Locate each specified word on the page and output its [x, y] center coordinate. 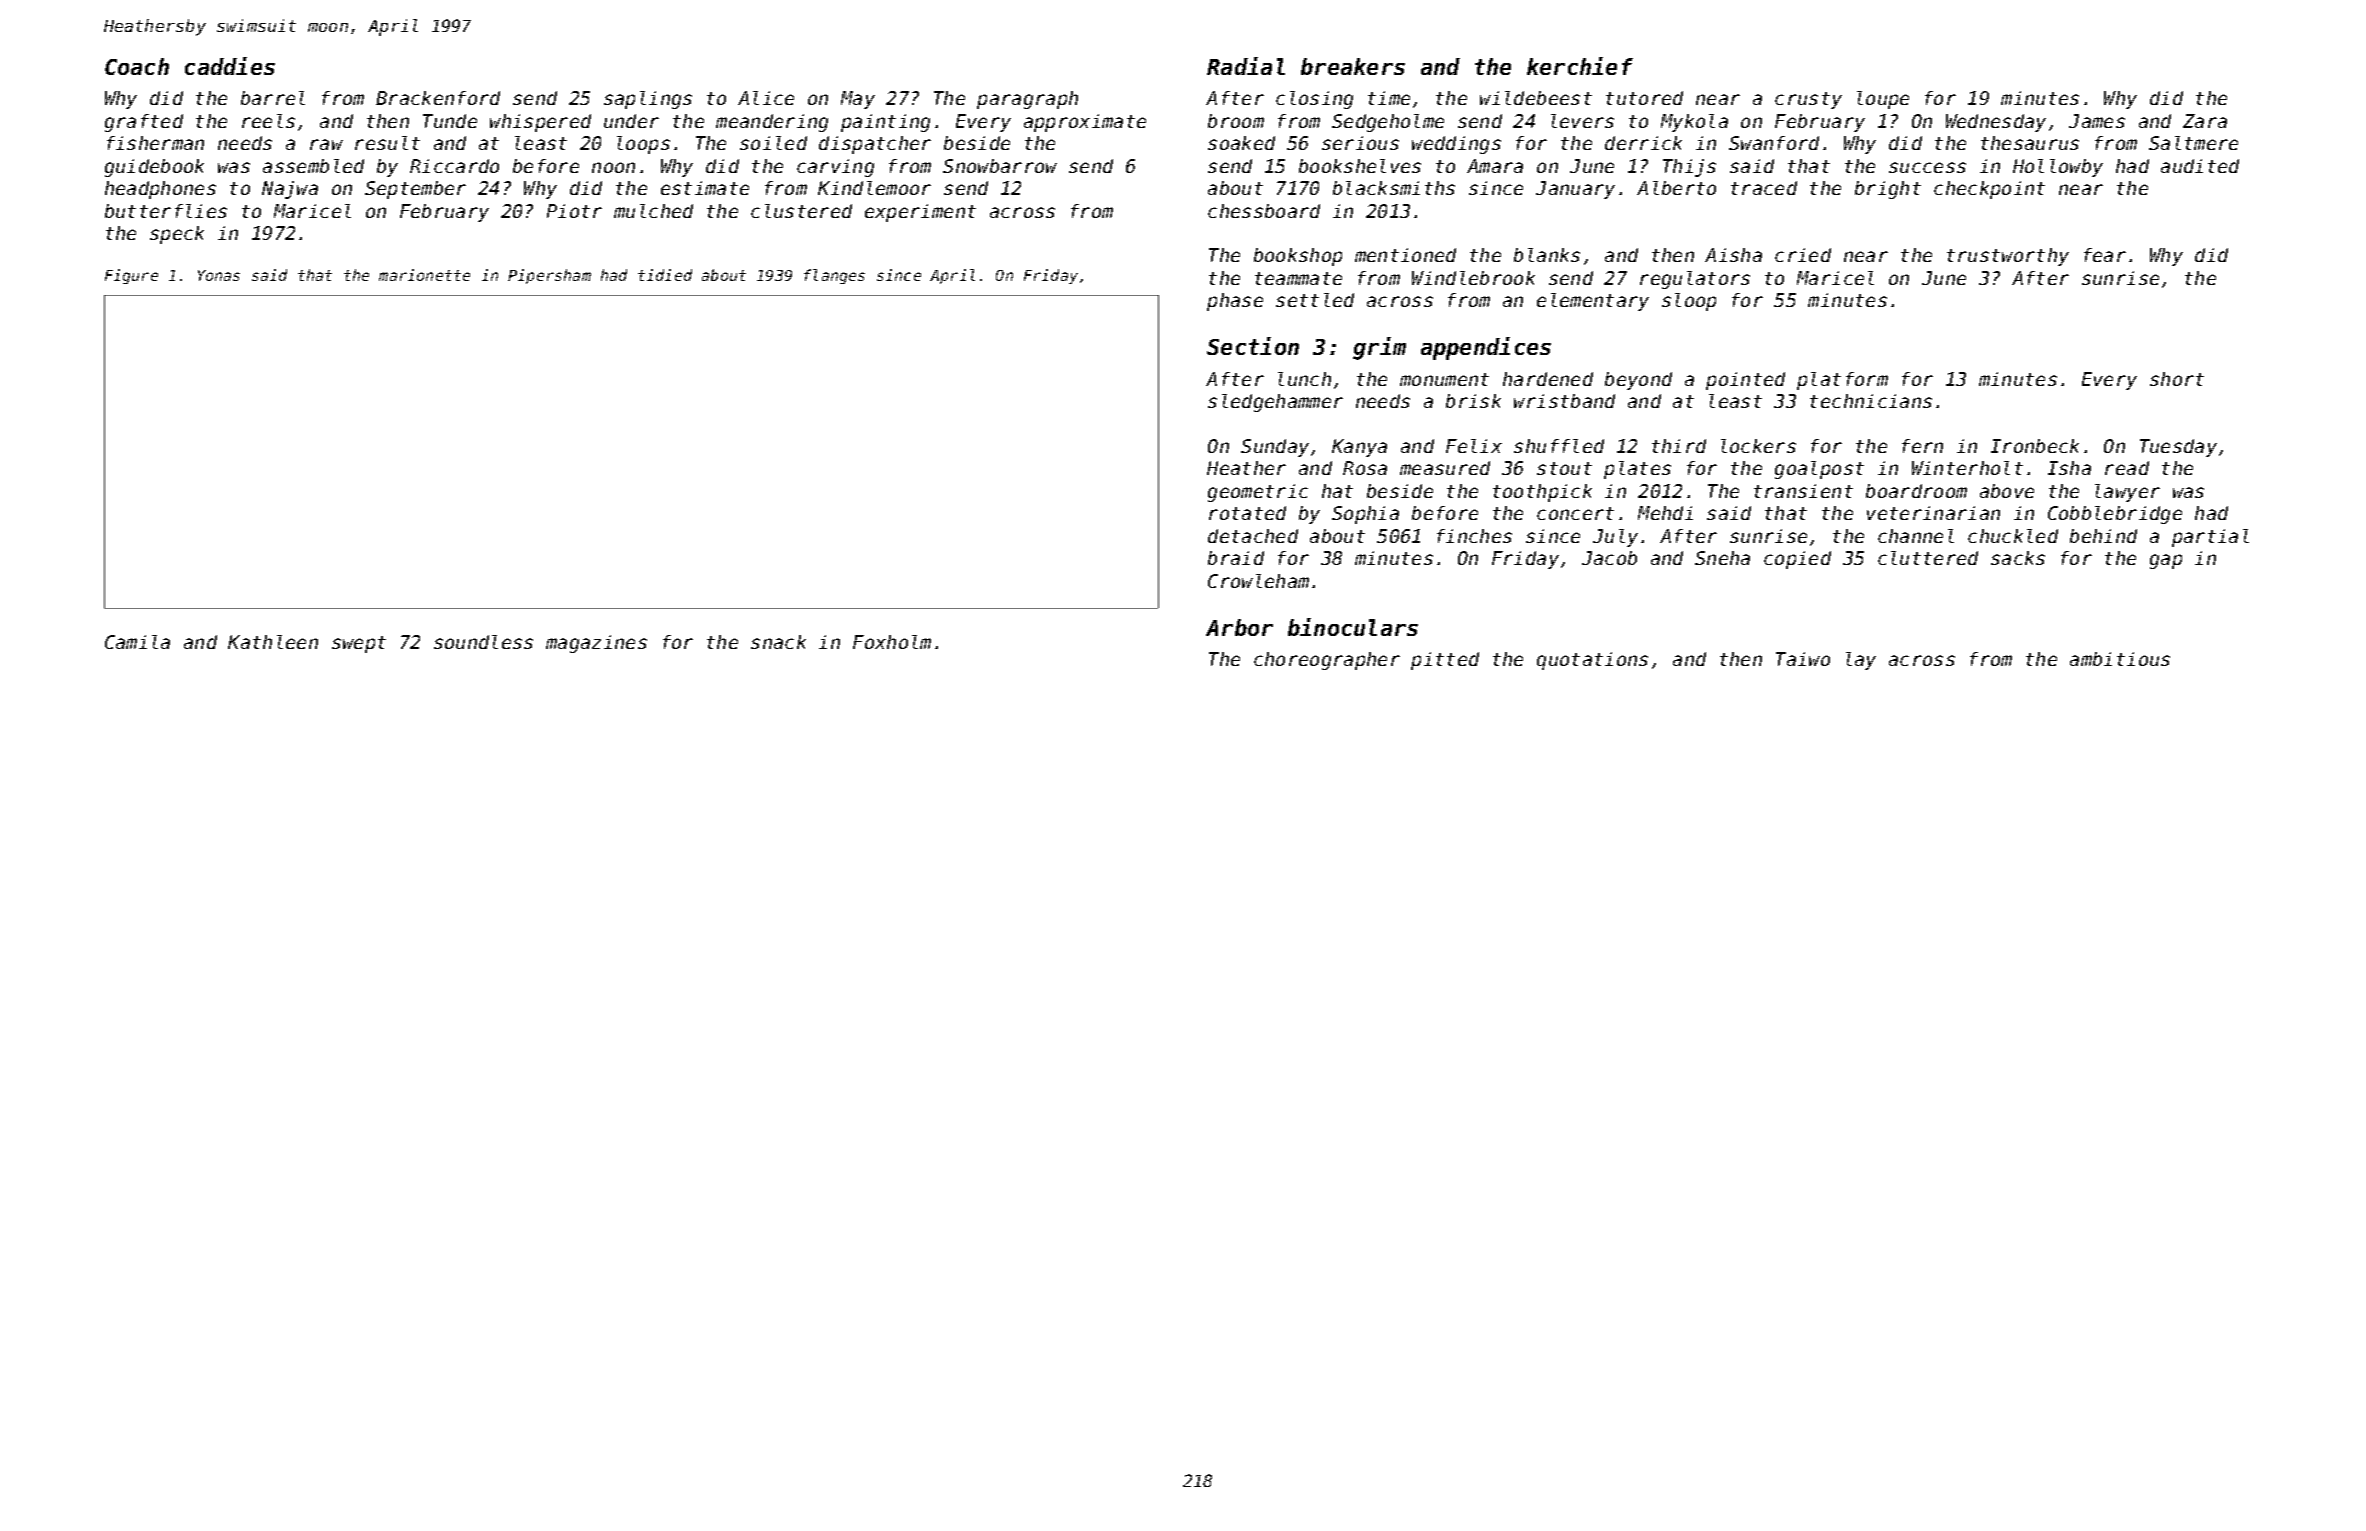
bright [1888, 190]
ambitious [2120, 659]
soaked [1241, 143]
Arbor [1239, 627]
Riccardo [454, 166]
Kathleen [273, 642]
